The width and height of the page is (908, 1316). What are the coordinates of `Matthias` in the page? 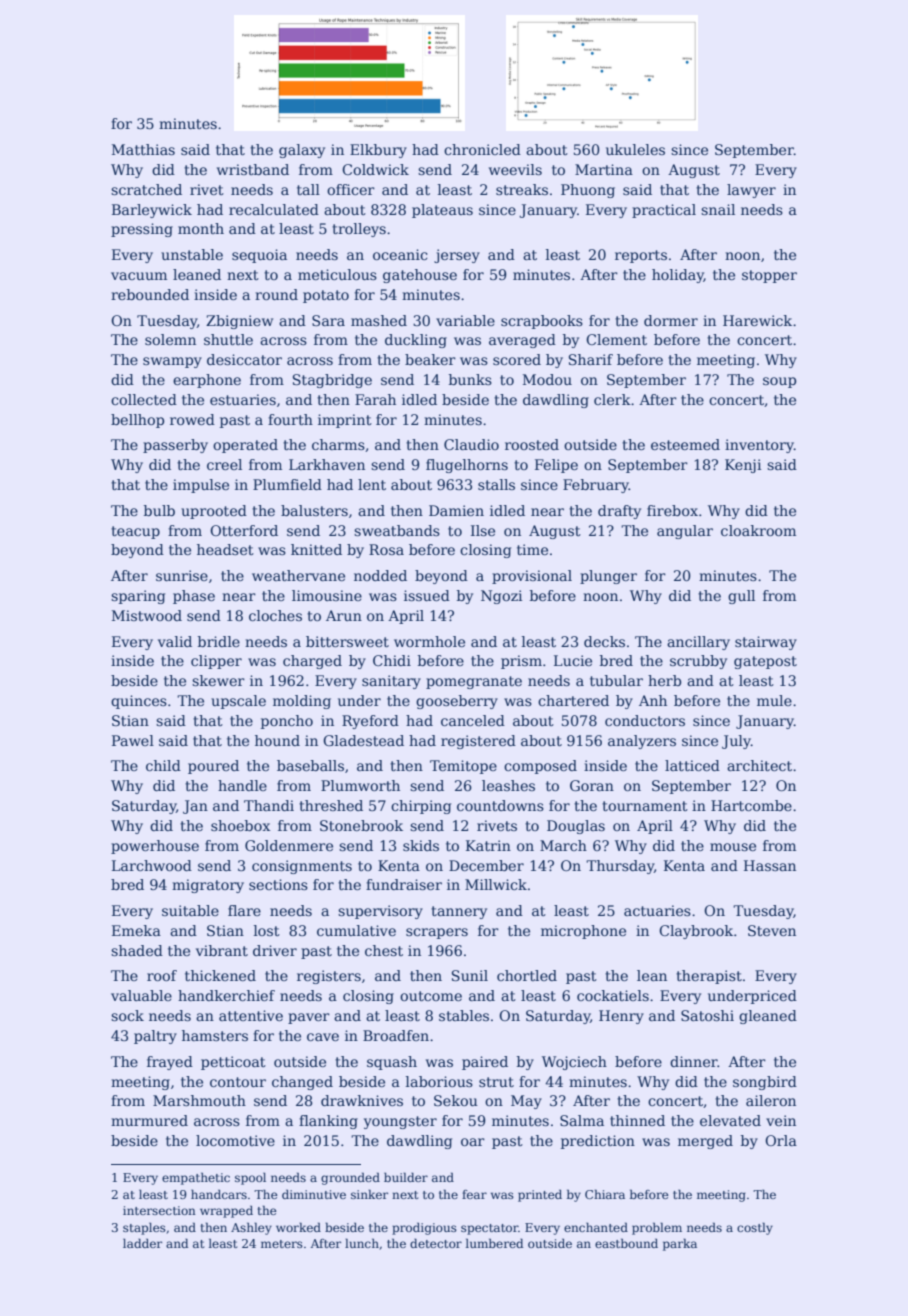 It's located at (143, 149).
